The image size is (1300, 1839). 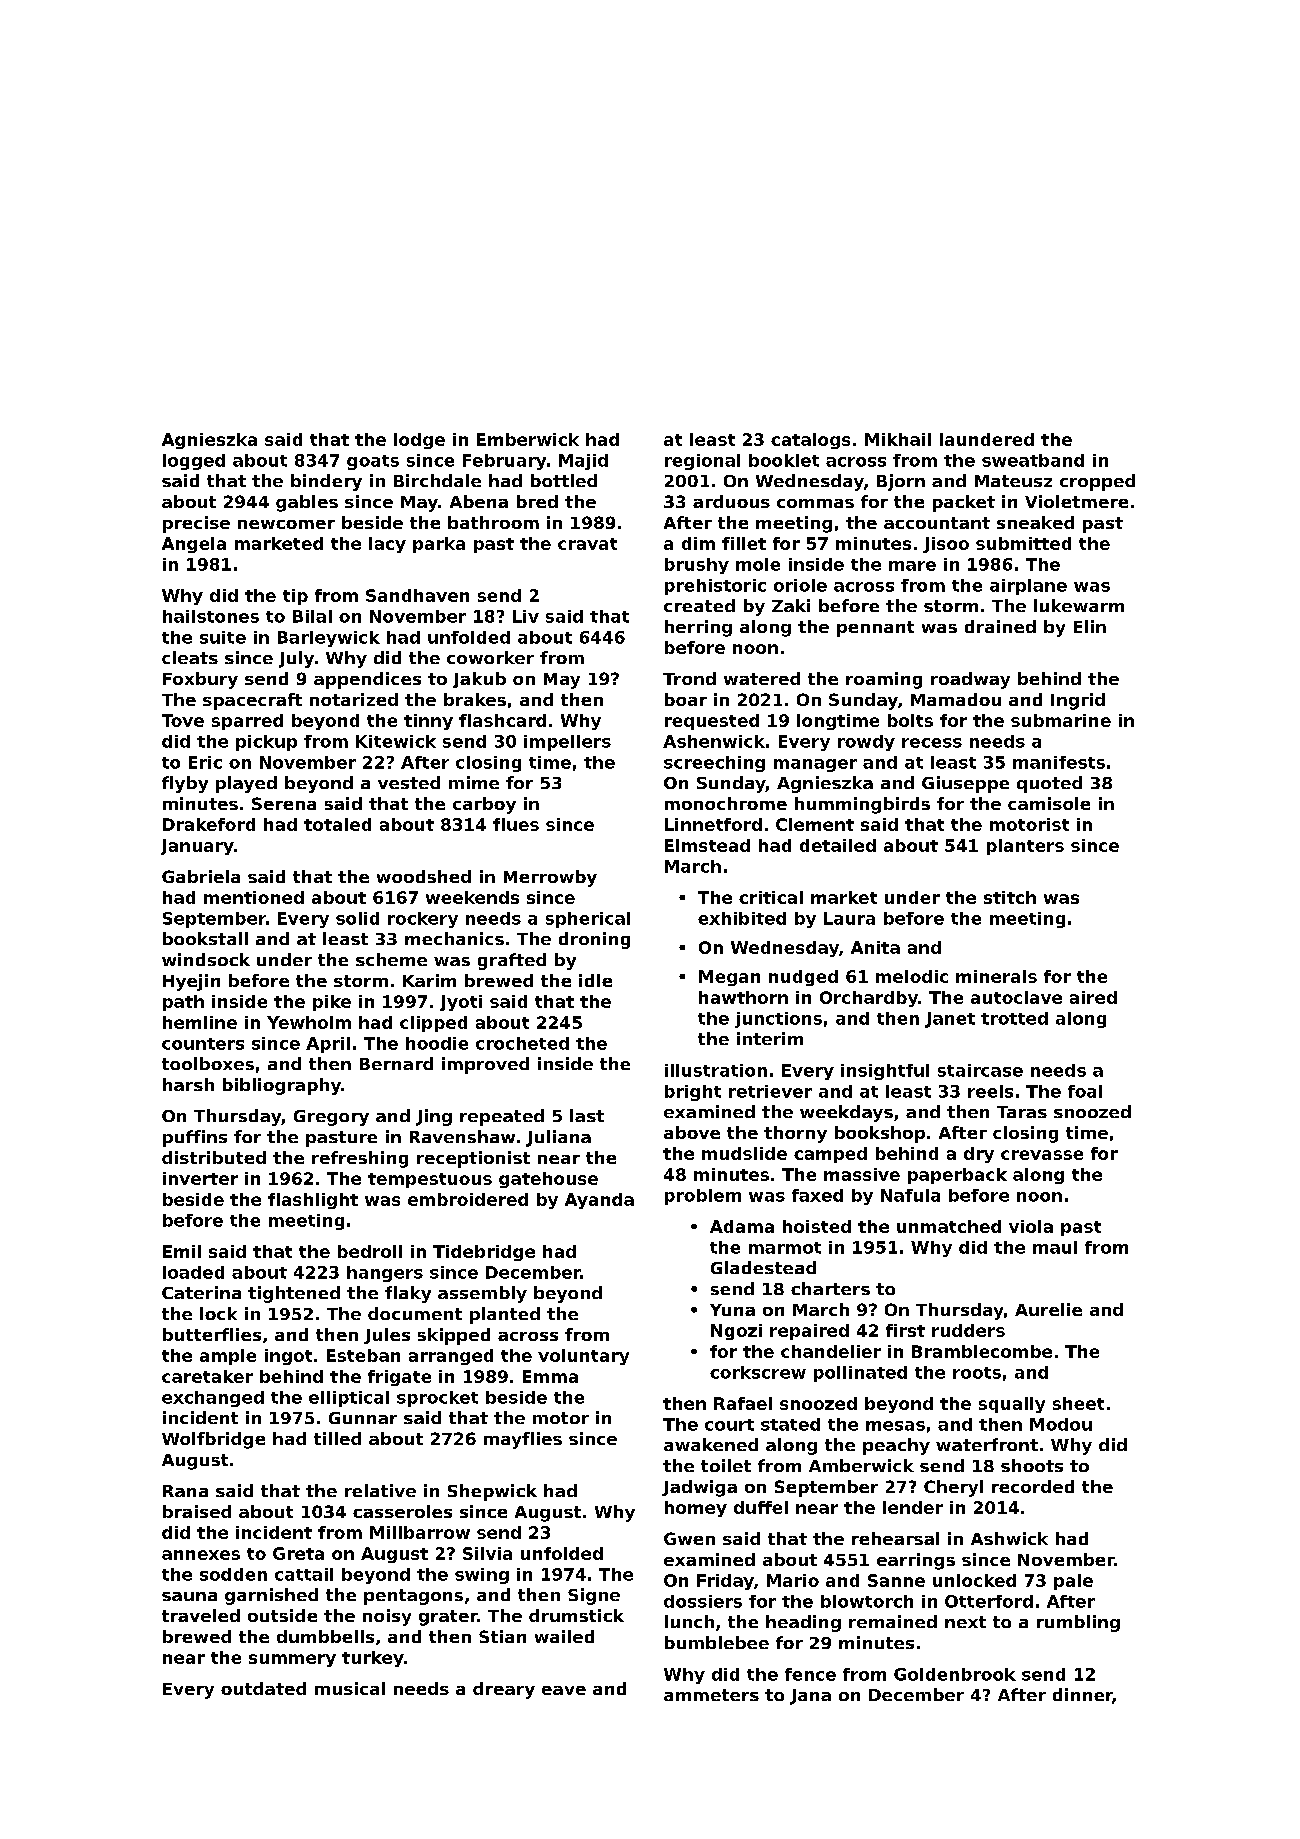 I want to click on hangers, so click(x=385, y=1274).
